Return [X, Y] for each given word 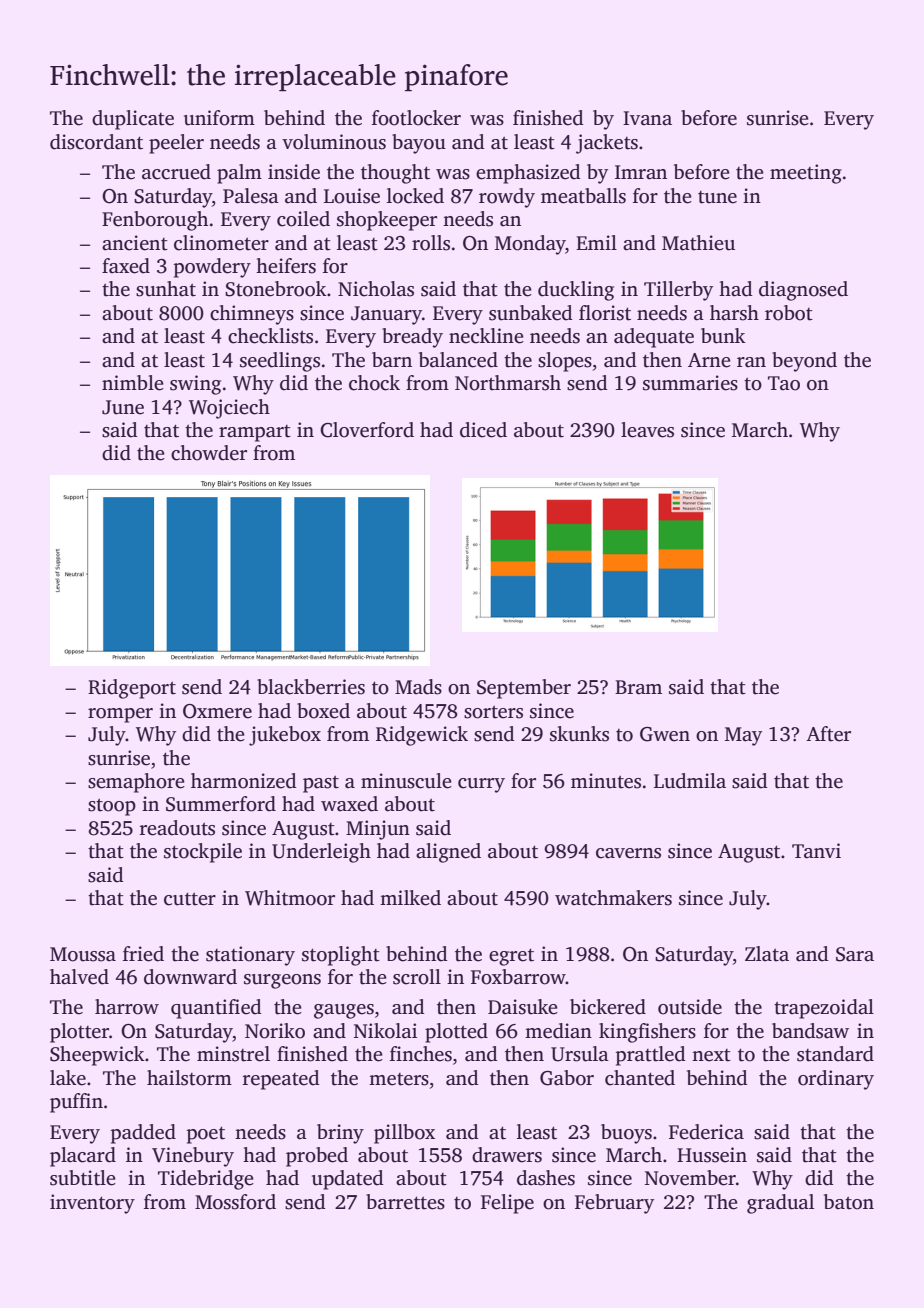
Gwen [665, 734]
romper [120, 715]
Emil [596, 242]
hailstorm [189, 1078]
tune [717, 197]
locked [415, 196]
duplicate [133, 120]
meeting [806, 174]
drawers [507, 1155]
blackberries [311, 687]
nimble [133, 383]
